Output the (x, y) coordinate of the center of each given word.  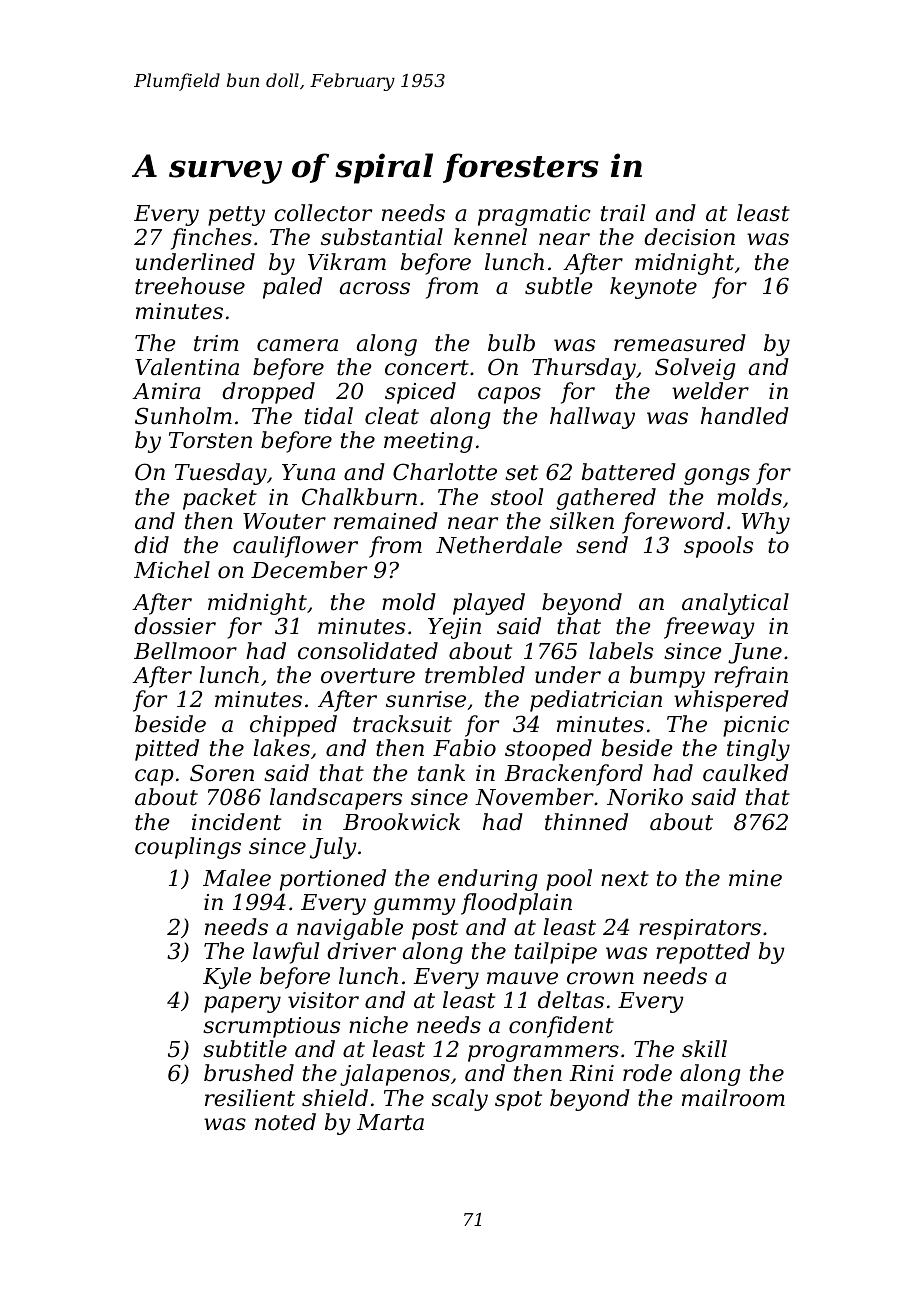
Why (766, 523)
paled (292, 288)
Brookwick (401, 822)
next (625, 879)
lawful (286, 953)
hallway (592, 418)
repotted (703, 953)
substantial (382, 237)
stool (517, 497)
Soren (222, 773)
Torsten (210, 440)
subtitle (245, 1049)
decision (689, 237)
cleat (392, 416)
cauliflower (295, 547)
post (435, 930)
